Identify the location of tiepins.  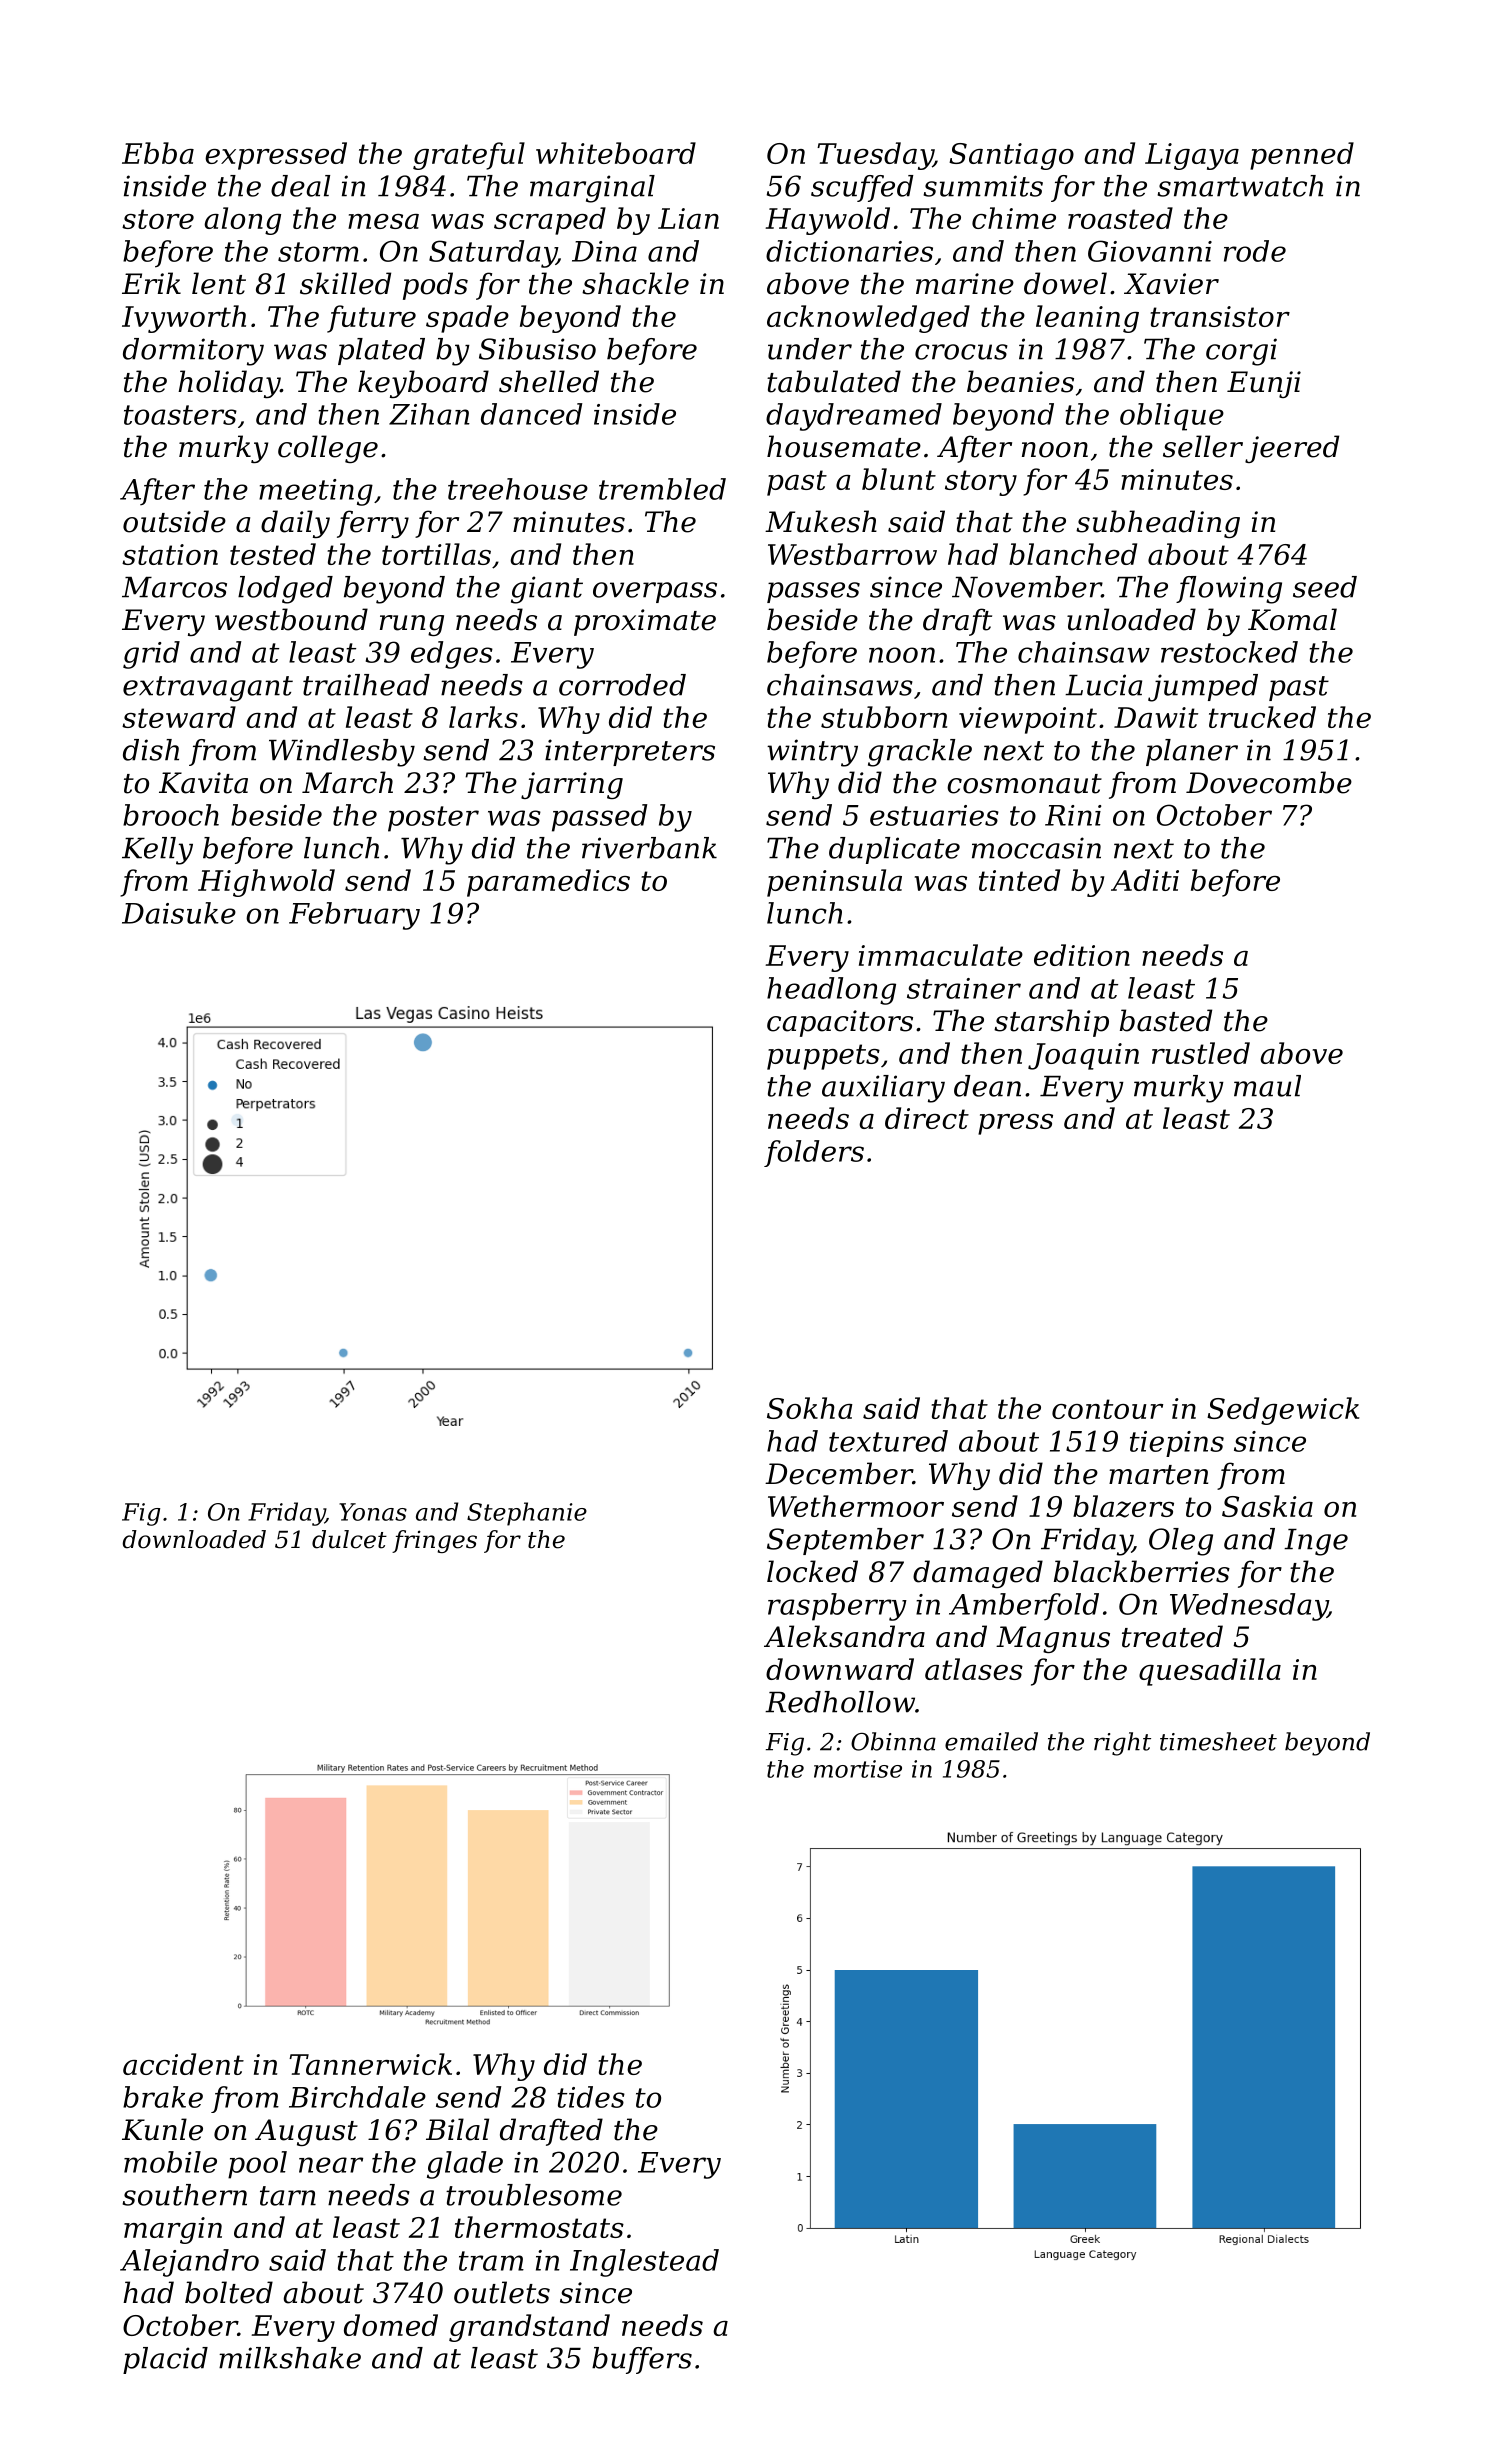
(1177, 1444).
